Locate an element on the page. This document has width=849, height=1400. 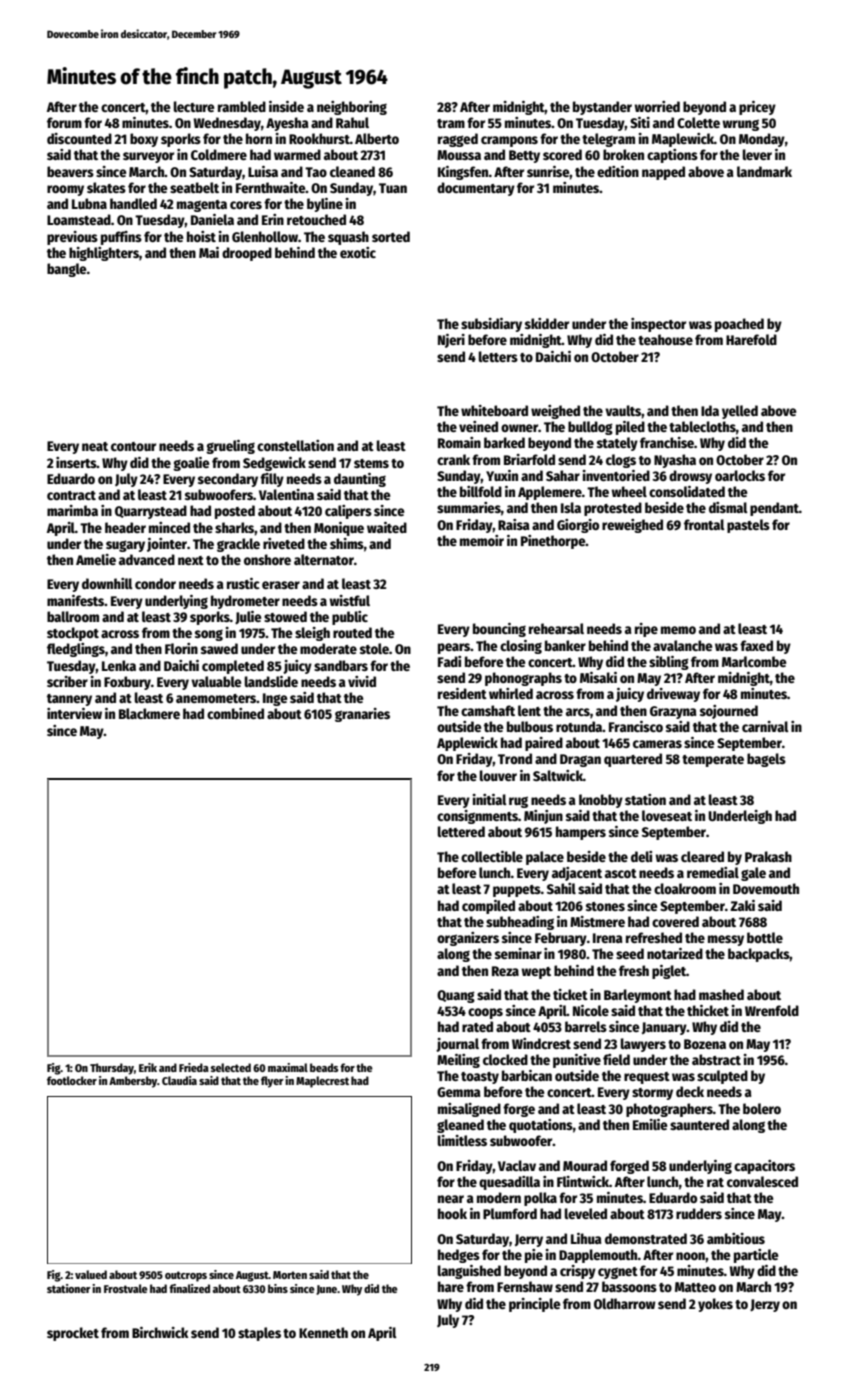
convalesced is located at coordinates (762, 1181).
